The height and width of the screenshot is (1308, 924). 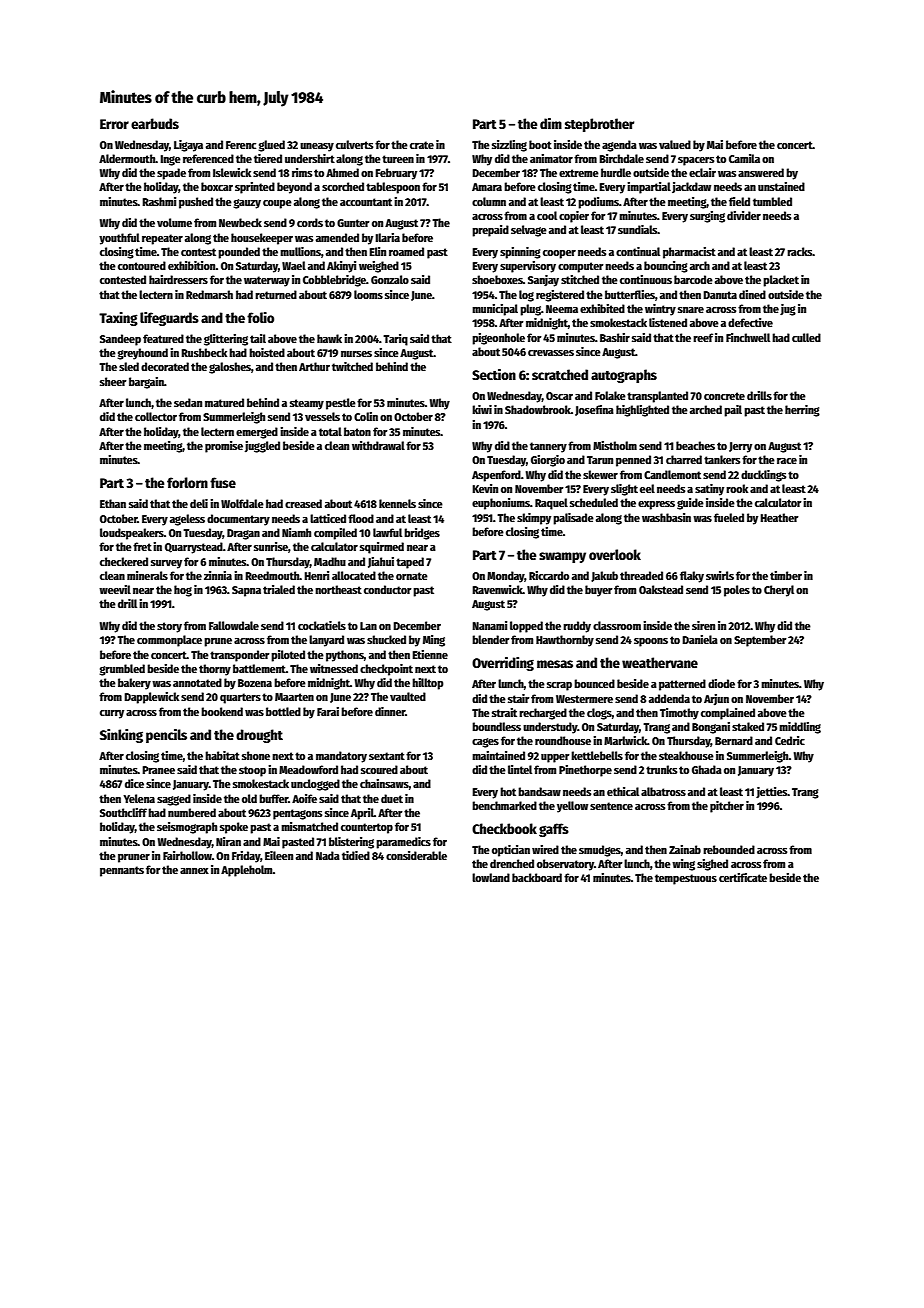 I want to click on Etienne, so click(x=430, y=654).
